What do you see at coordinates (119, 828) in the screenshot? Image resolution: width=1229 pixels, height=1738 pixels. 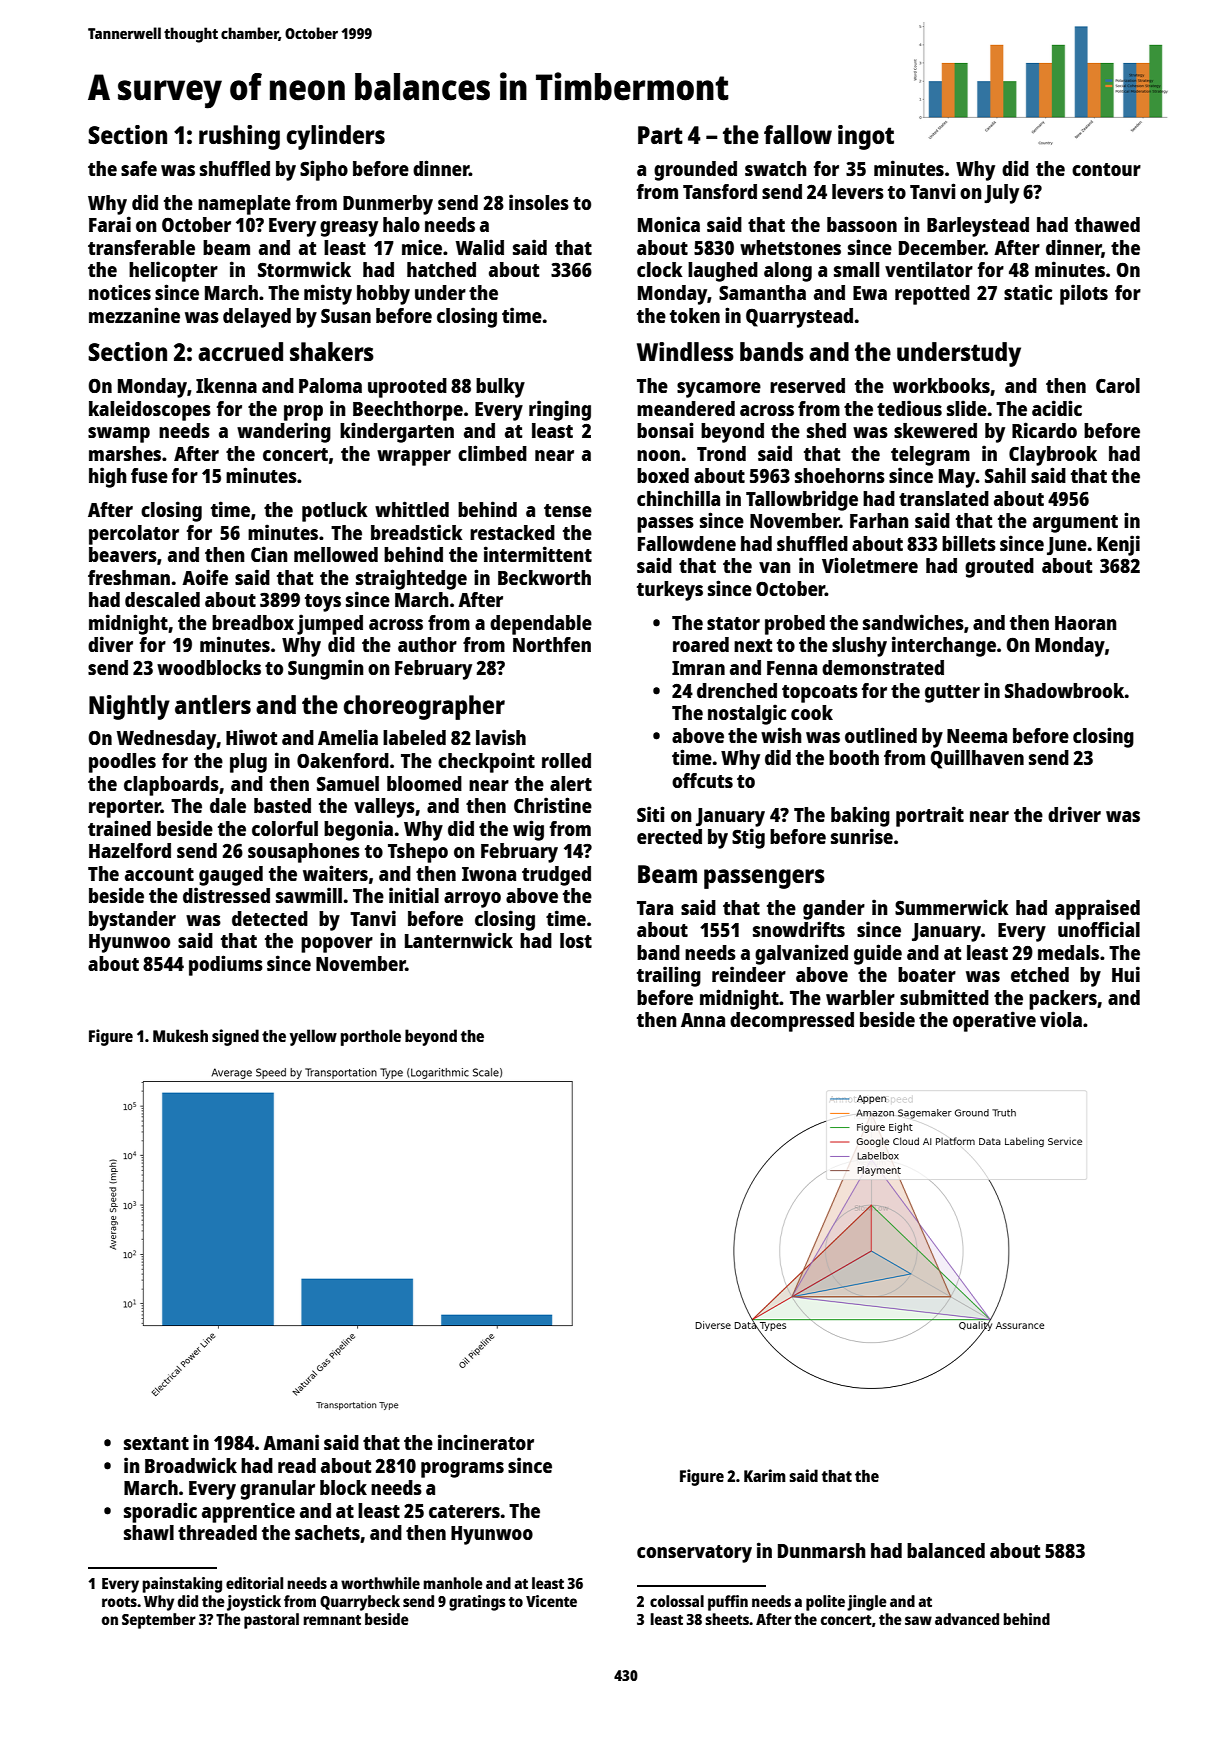 I see `trained` at bounding box center [119, 828].
